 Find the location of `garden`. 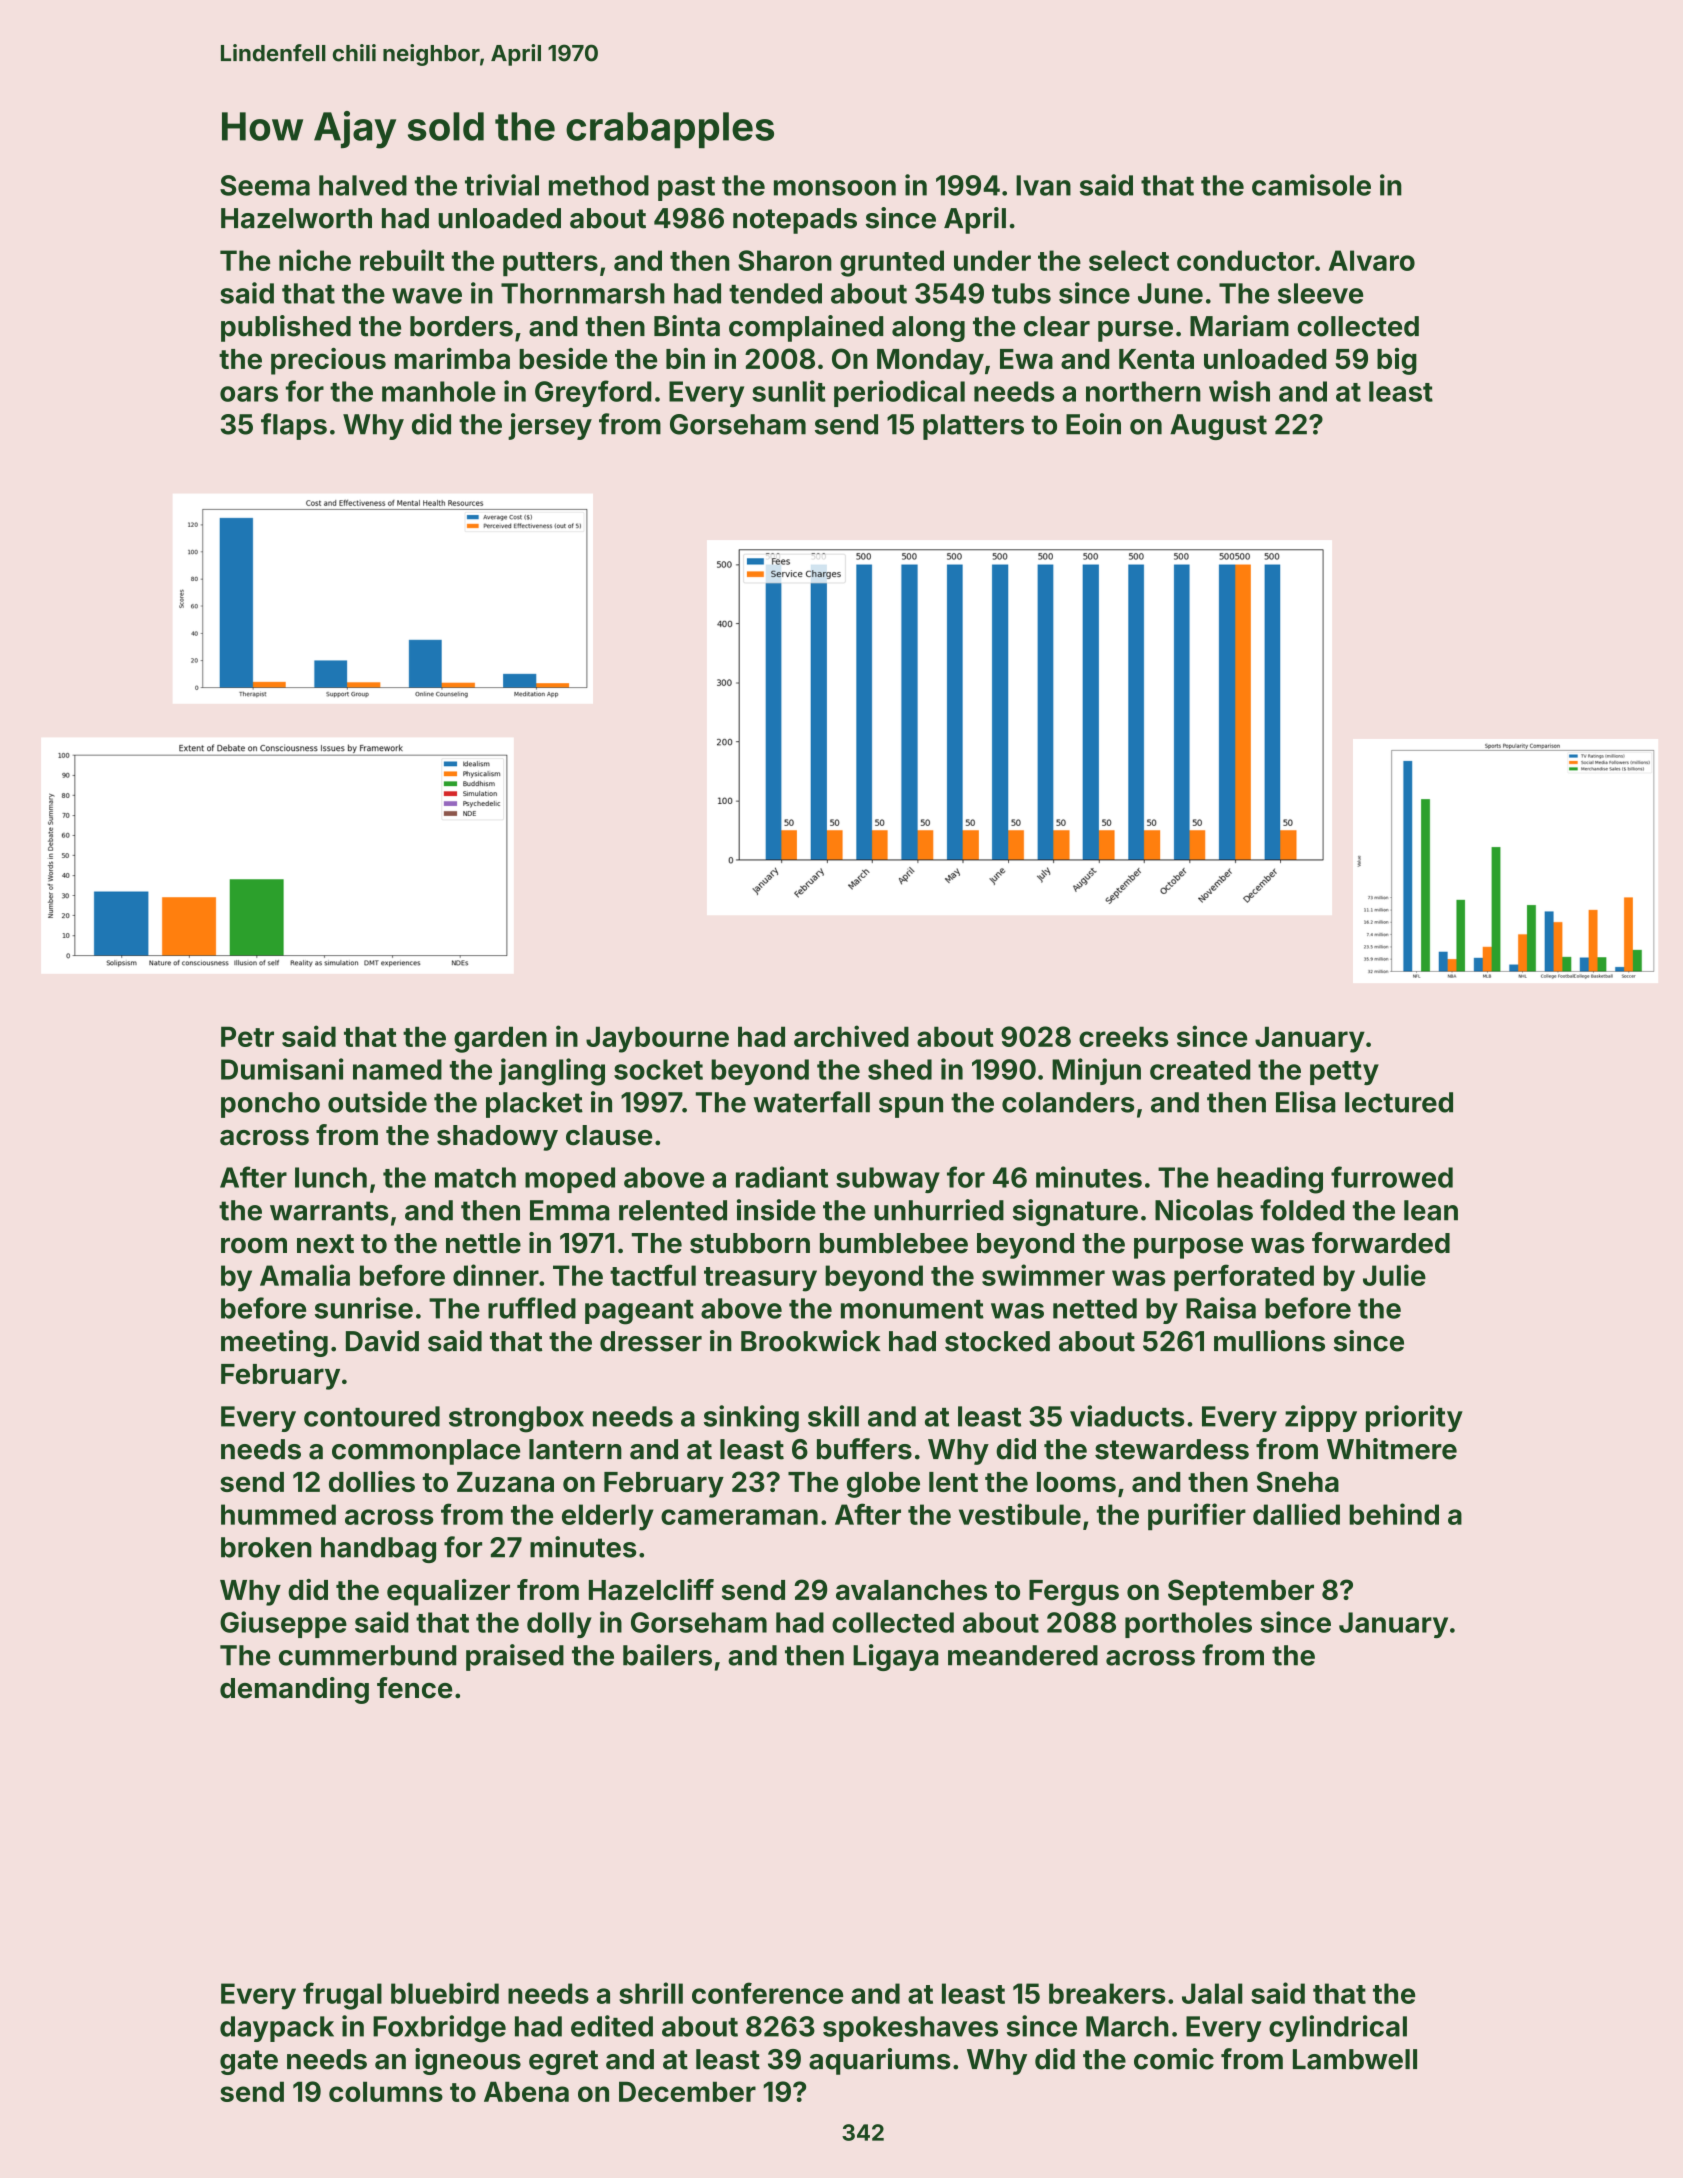

garden is located at coordinates (500, 1039).
